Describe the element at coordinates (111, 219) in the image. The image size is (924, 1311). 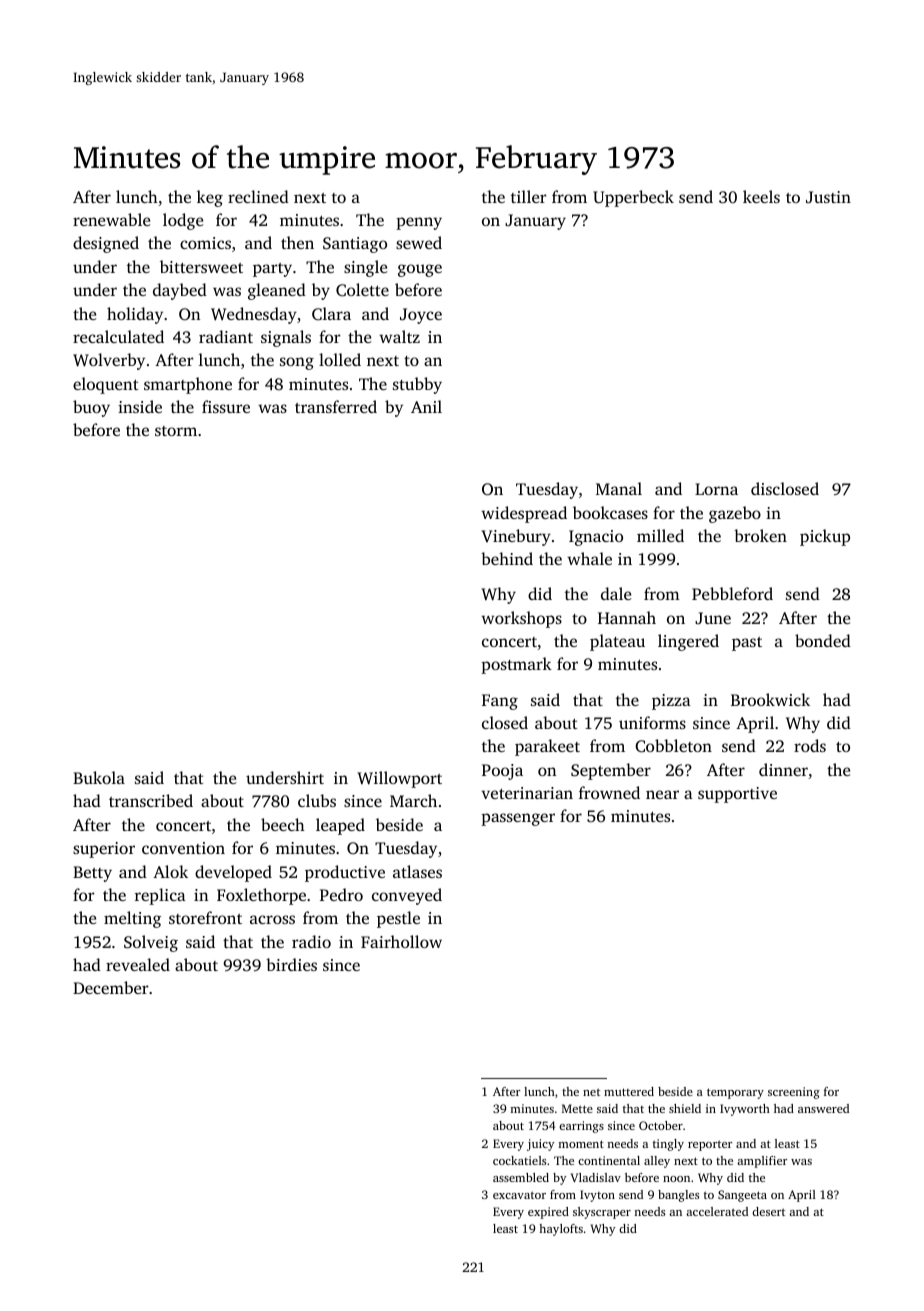
I see `renewable` at that location.
